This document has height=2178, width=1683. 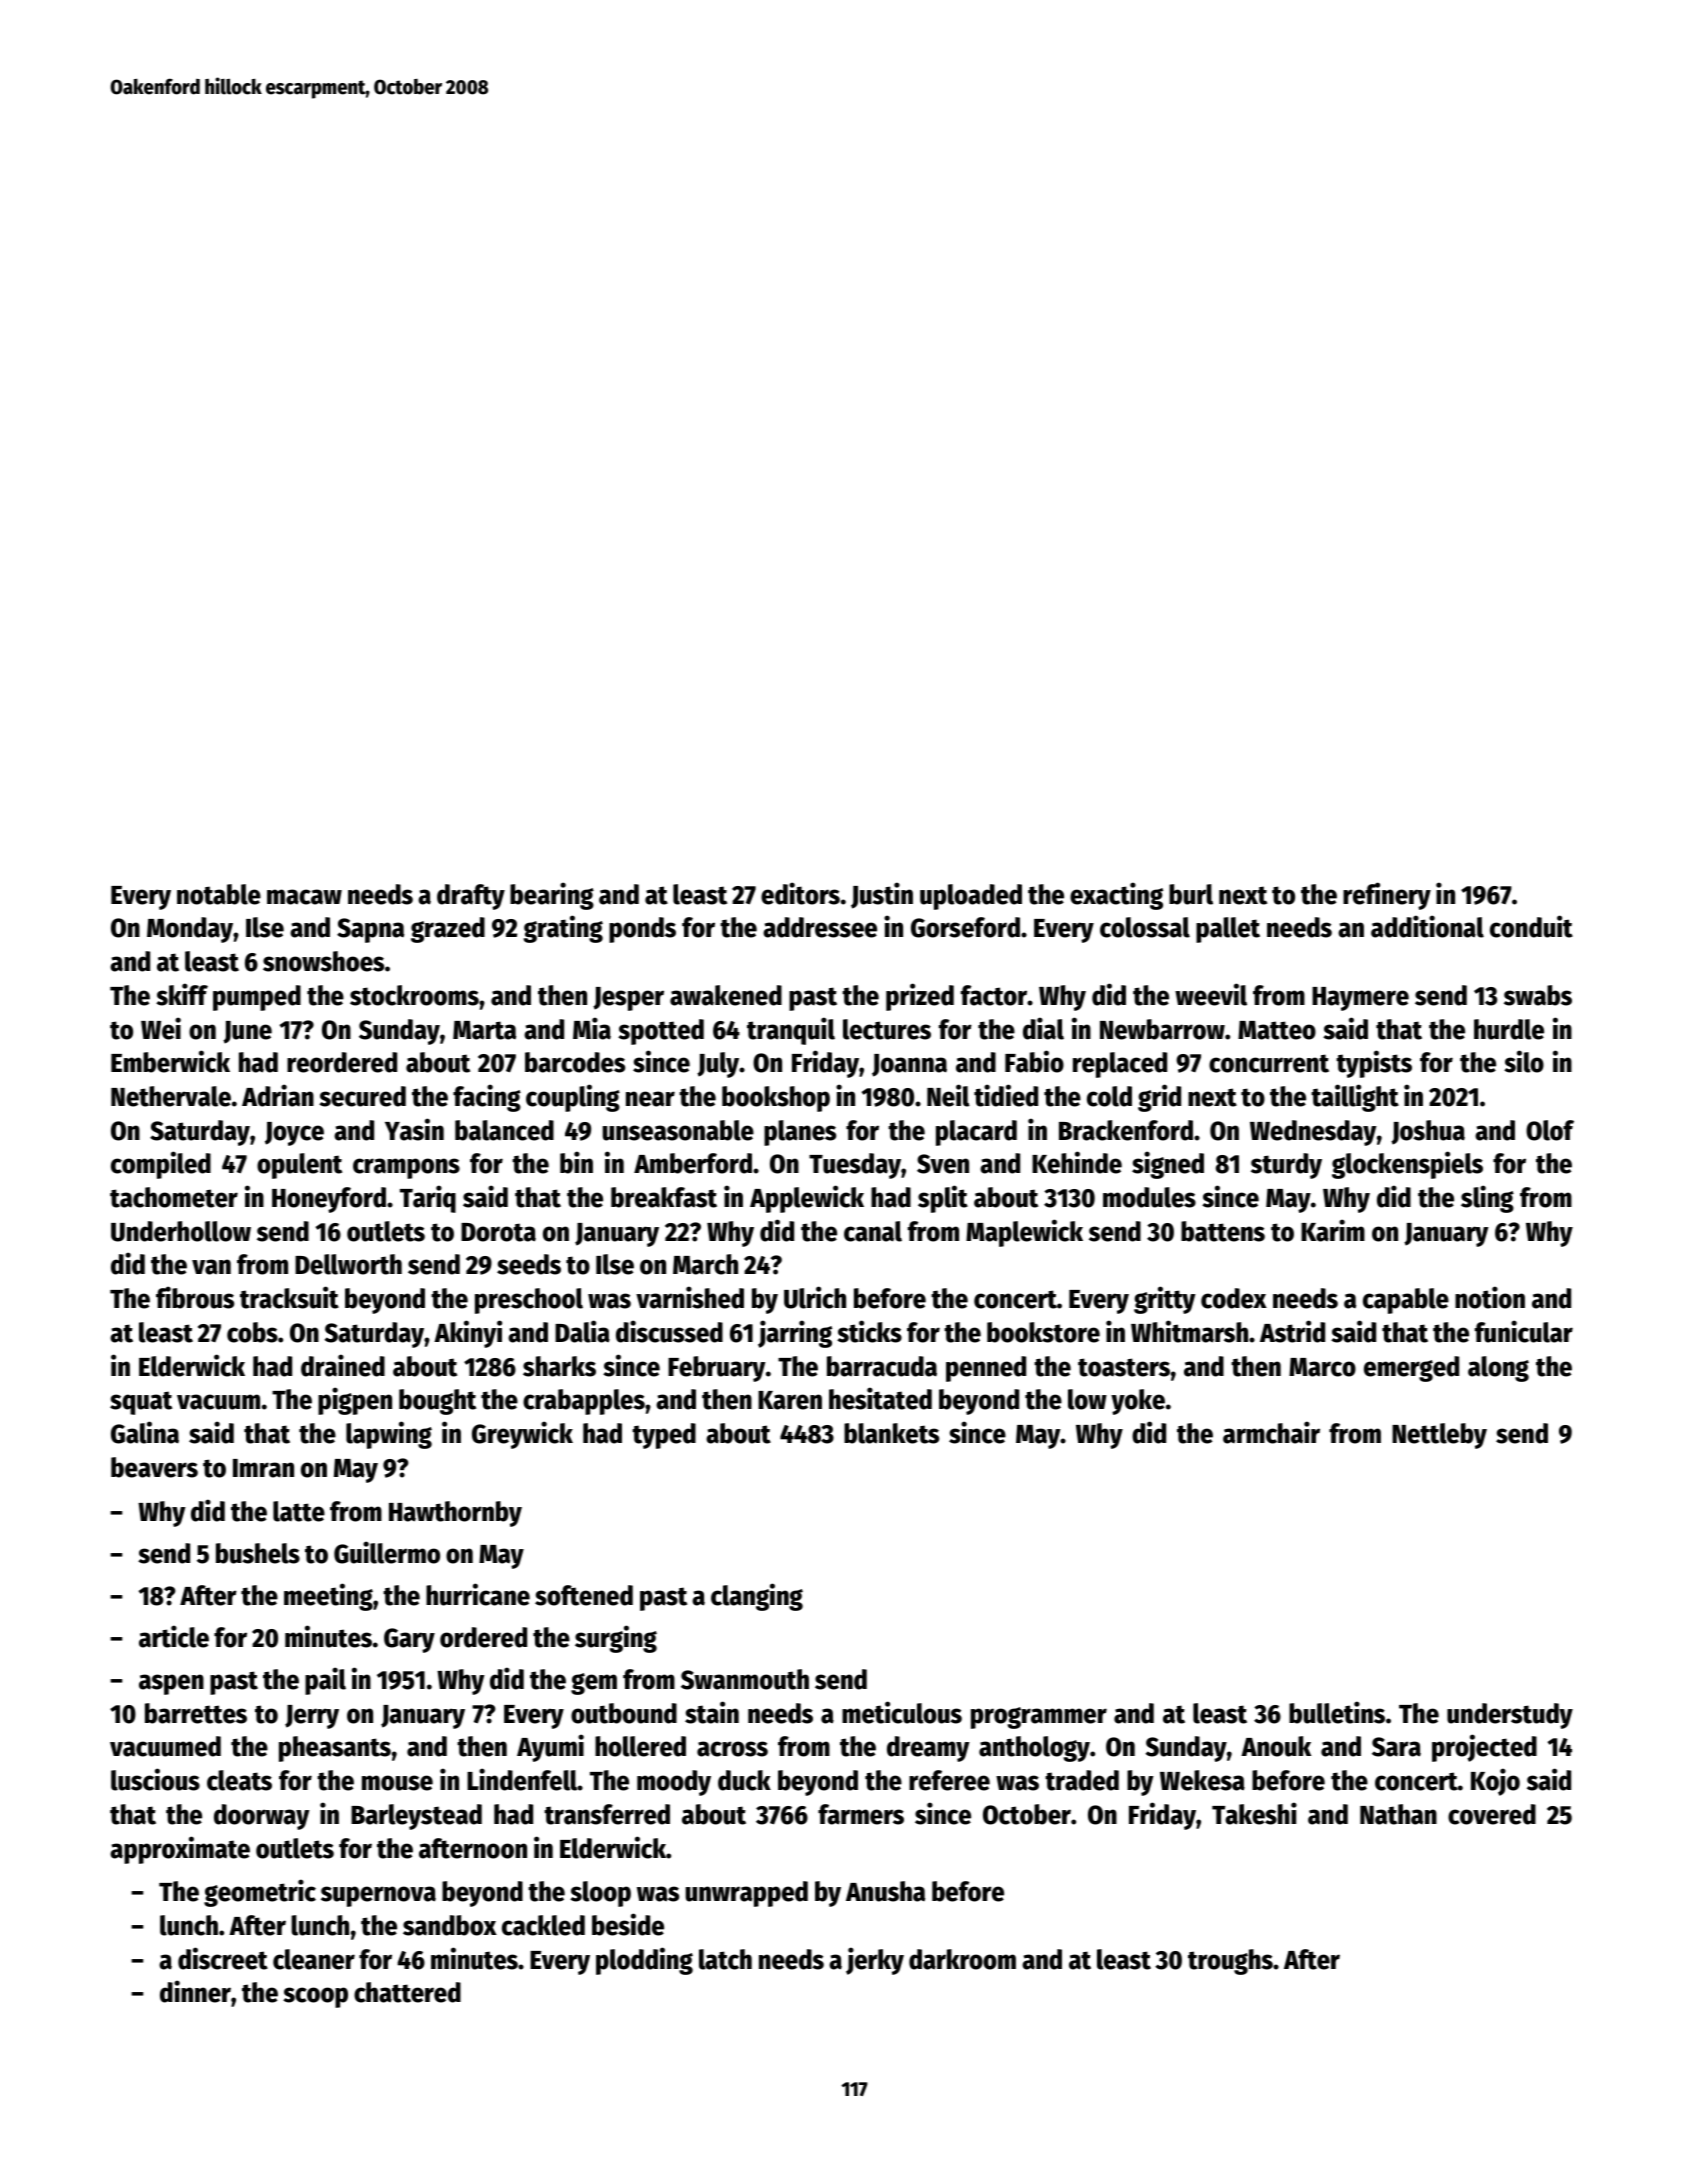 What do you see at coordinates (1043, 1332) in the document?
I see `bookstore` at bounding box center [1043, 1332].
